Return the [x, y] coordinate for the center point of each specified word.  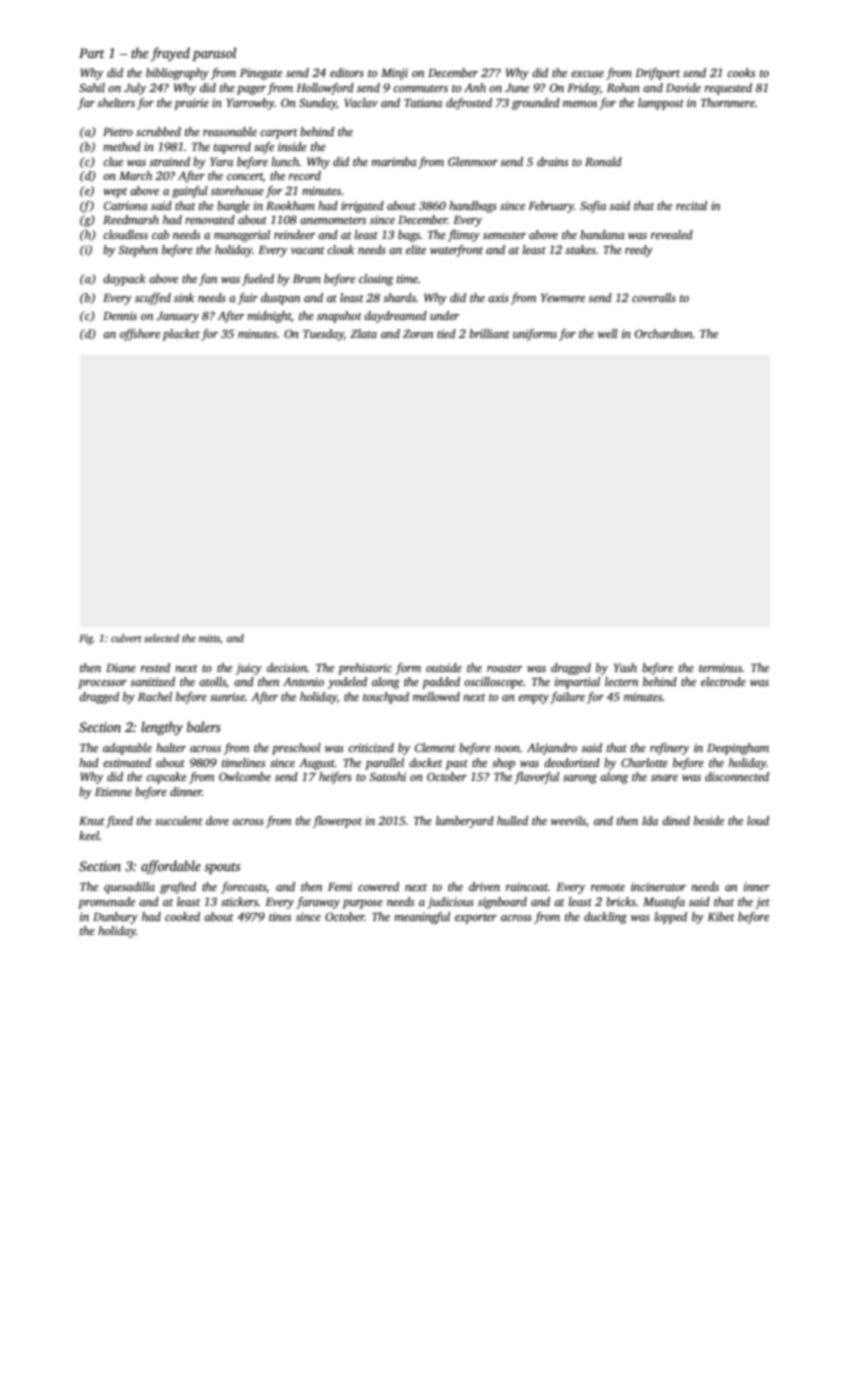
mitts [209, 638]
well [608, 333]
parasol [214, 54]
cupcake [166, 778]
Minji [394, 74]
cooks [741, 72]
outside [444, 667]
